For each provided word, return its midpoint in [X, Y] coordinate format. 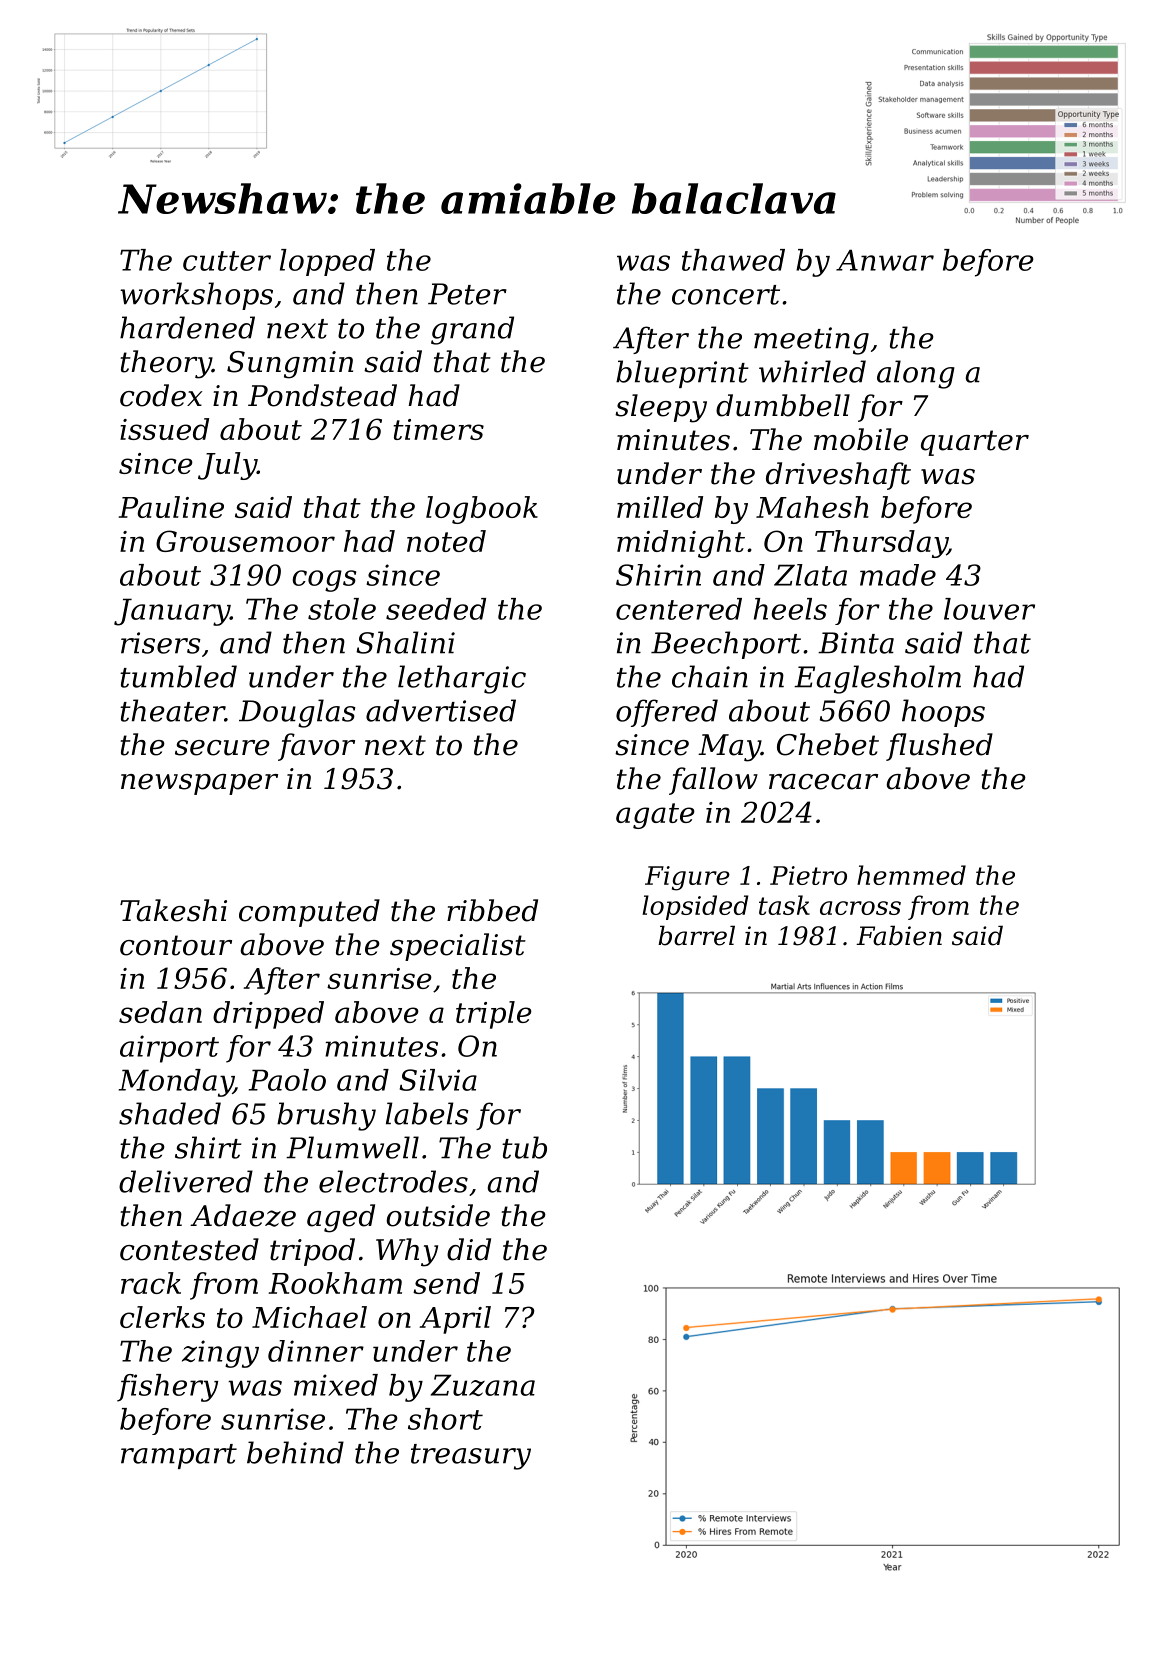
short [445, 1419]
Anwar [885, 260]
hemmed [911, 875]
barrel [696, 935]
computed [309, 913]
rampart [179, 1456]
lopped [327, 262]
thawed [733, 260]
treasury [471, 1457]
